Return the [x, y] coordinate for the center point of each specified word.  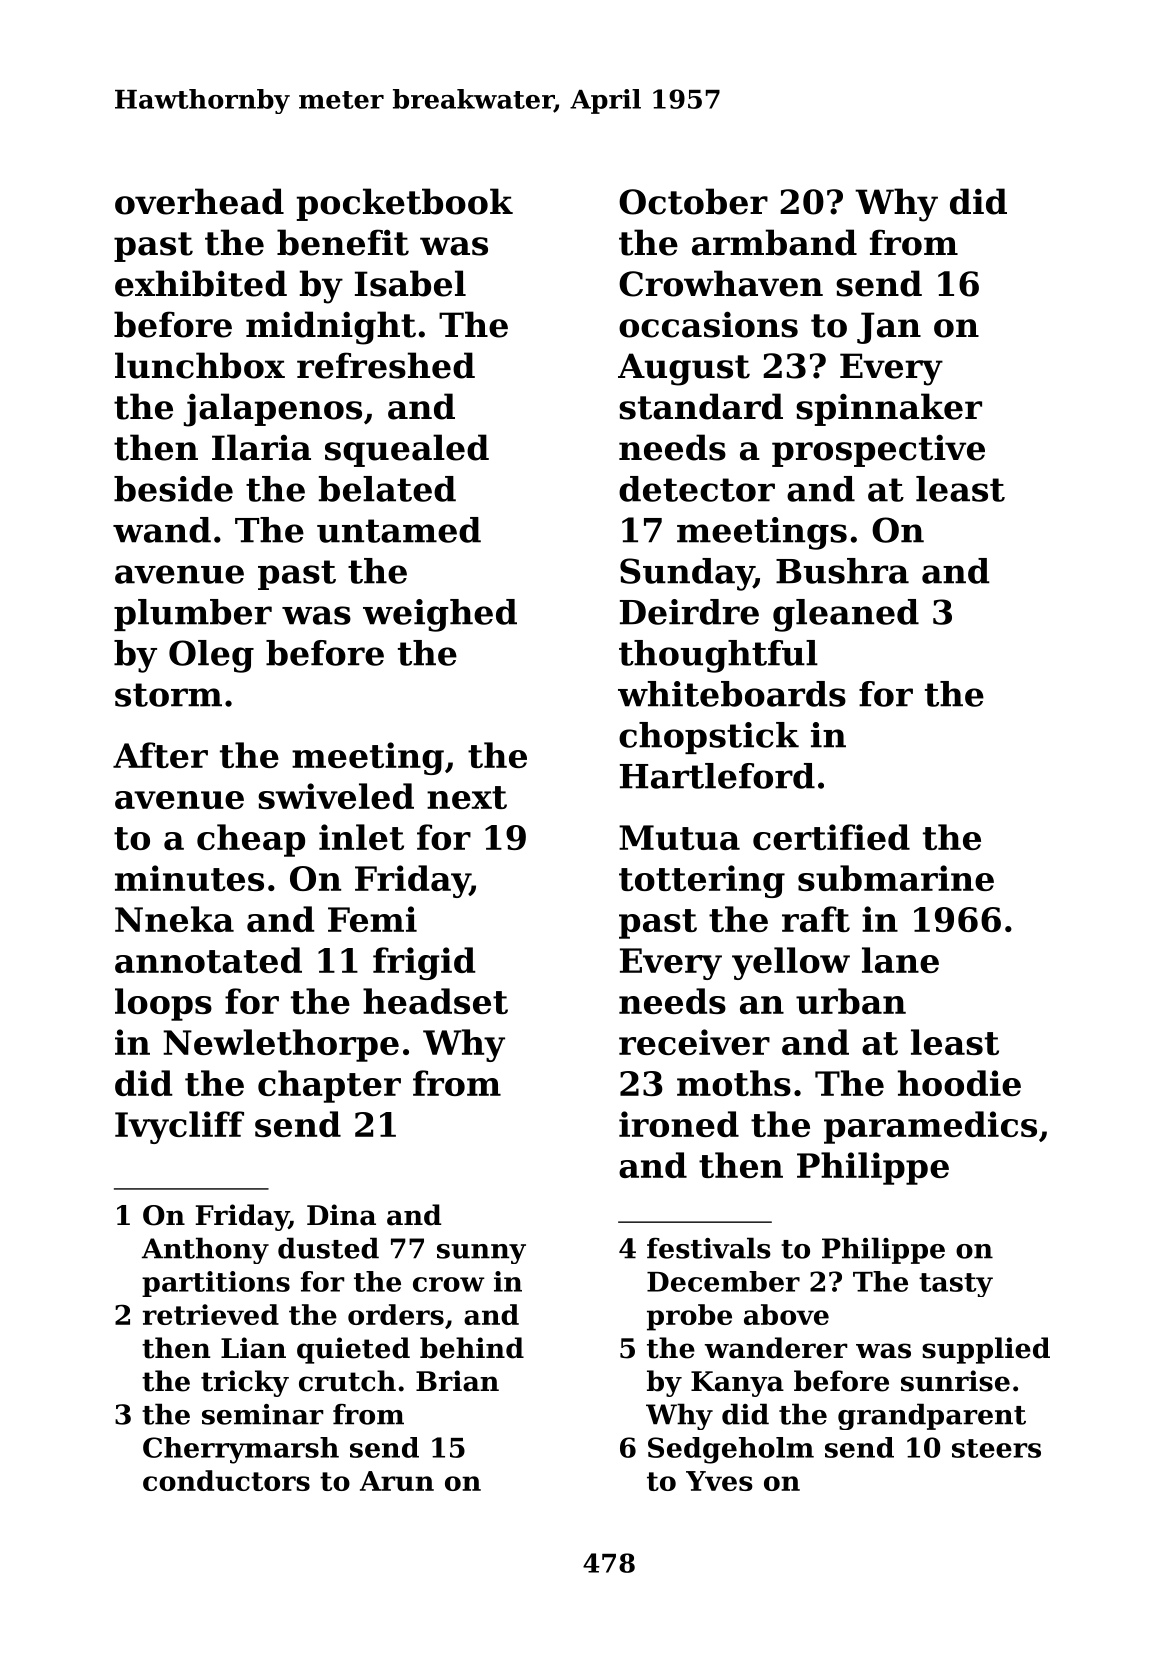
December [723, 1281]
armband [774, 242]
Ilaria [261, 447]
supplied [986, 1350]
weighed [440, 615]
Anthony [205, 1250]
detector [697, 489]
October [693, 201]
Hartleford [717, 776]
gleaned [846, 615]
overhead [199, 201]
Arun [397, 1481]
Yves [719, 1481]
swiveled [336, 796]
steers [996, 1448]
